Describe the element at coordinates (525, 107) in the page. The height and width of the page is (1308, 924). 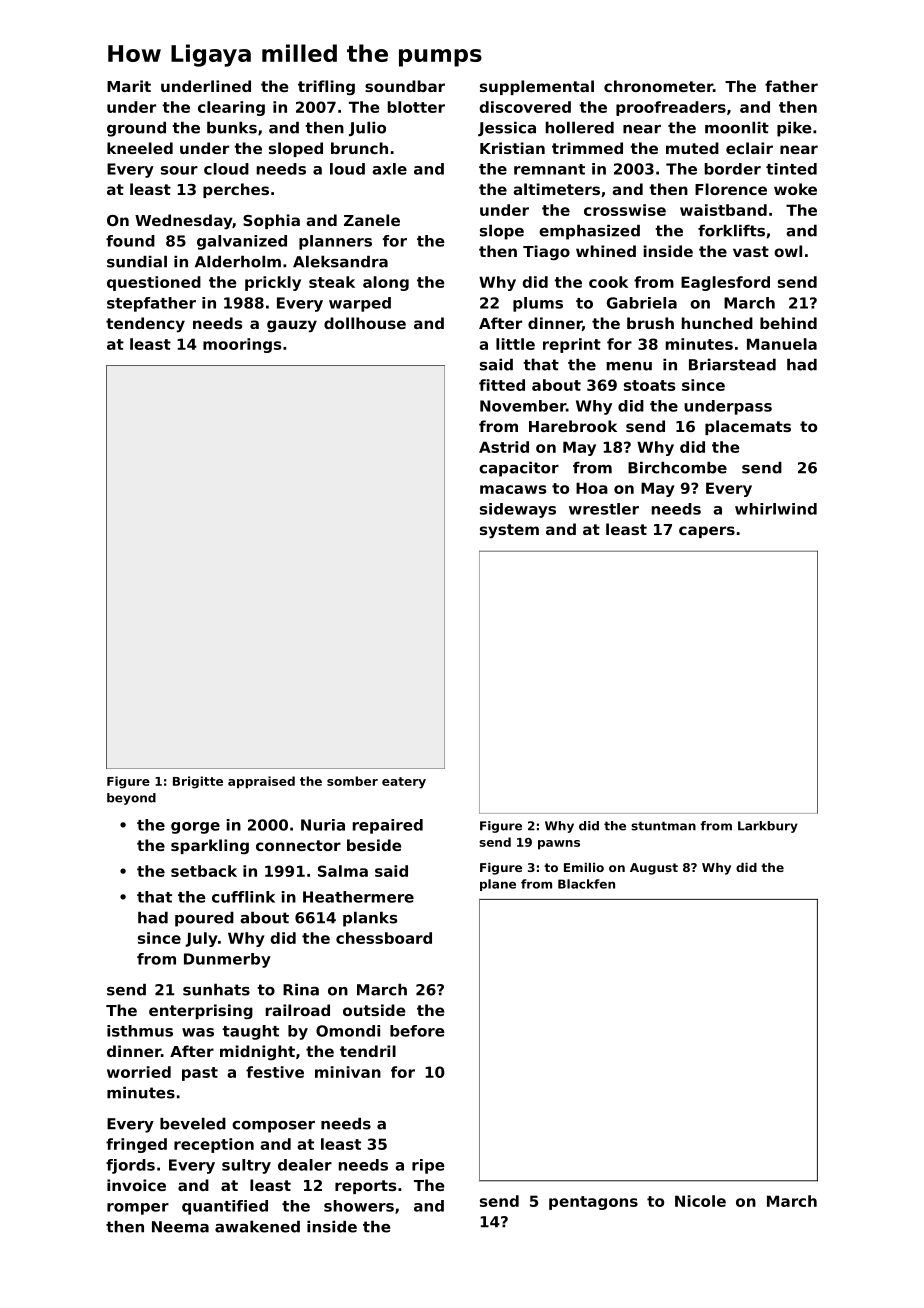
I see `discovered` at that location.
